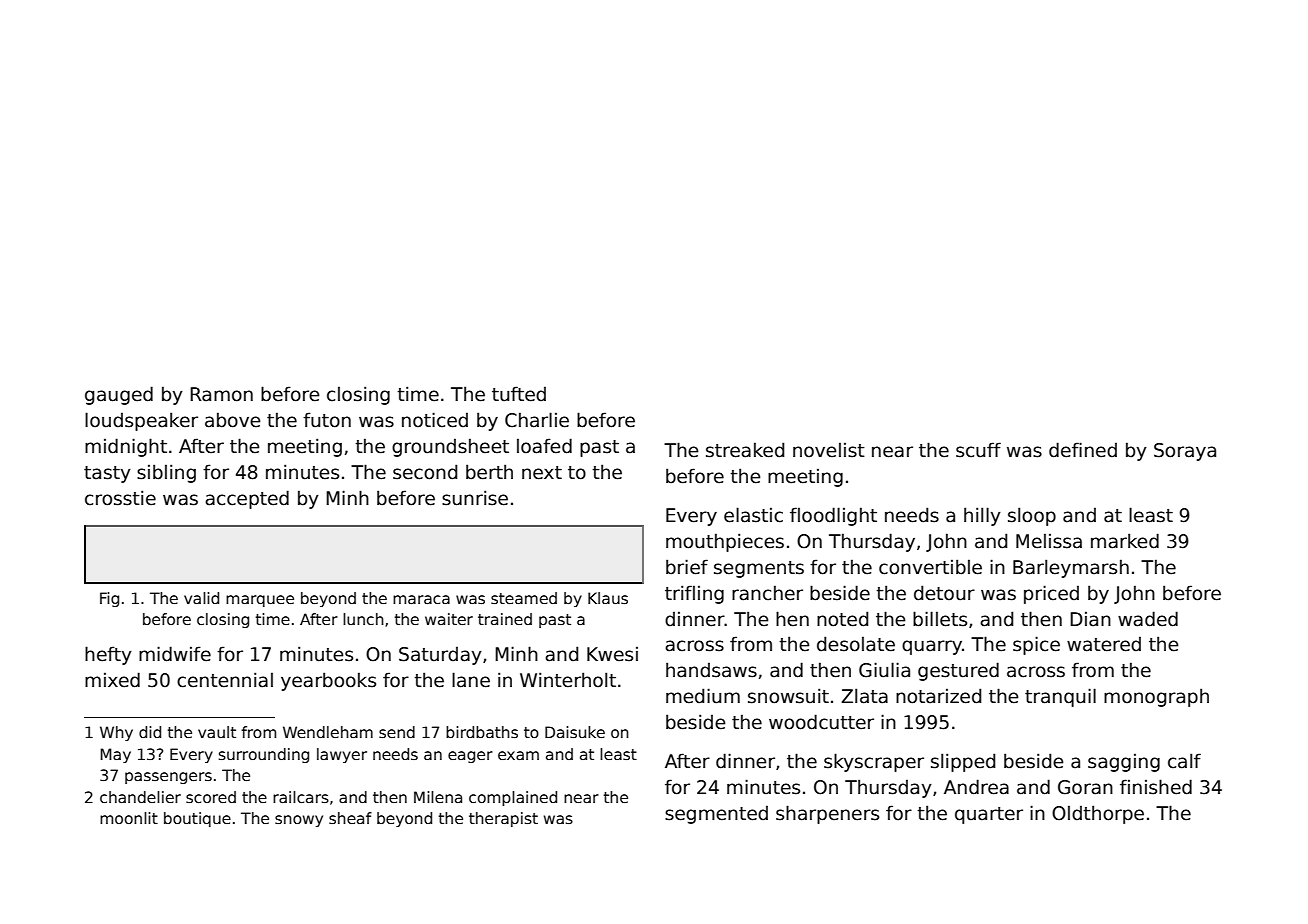 This page has height=924, width=1308. Describe the element at coordinates (435, 420) in the page. I see `noticed` at that location.
